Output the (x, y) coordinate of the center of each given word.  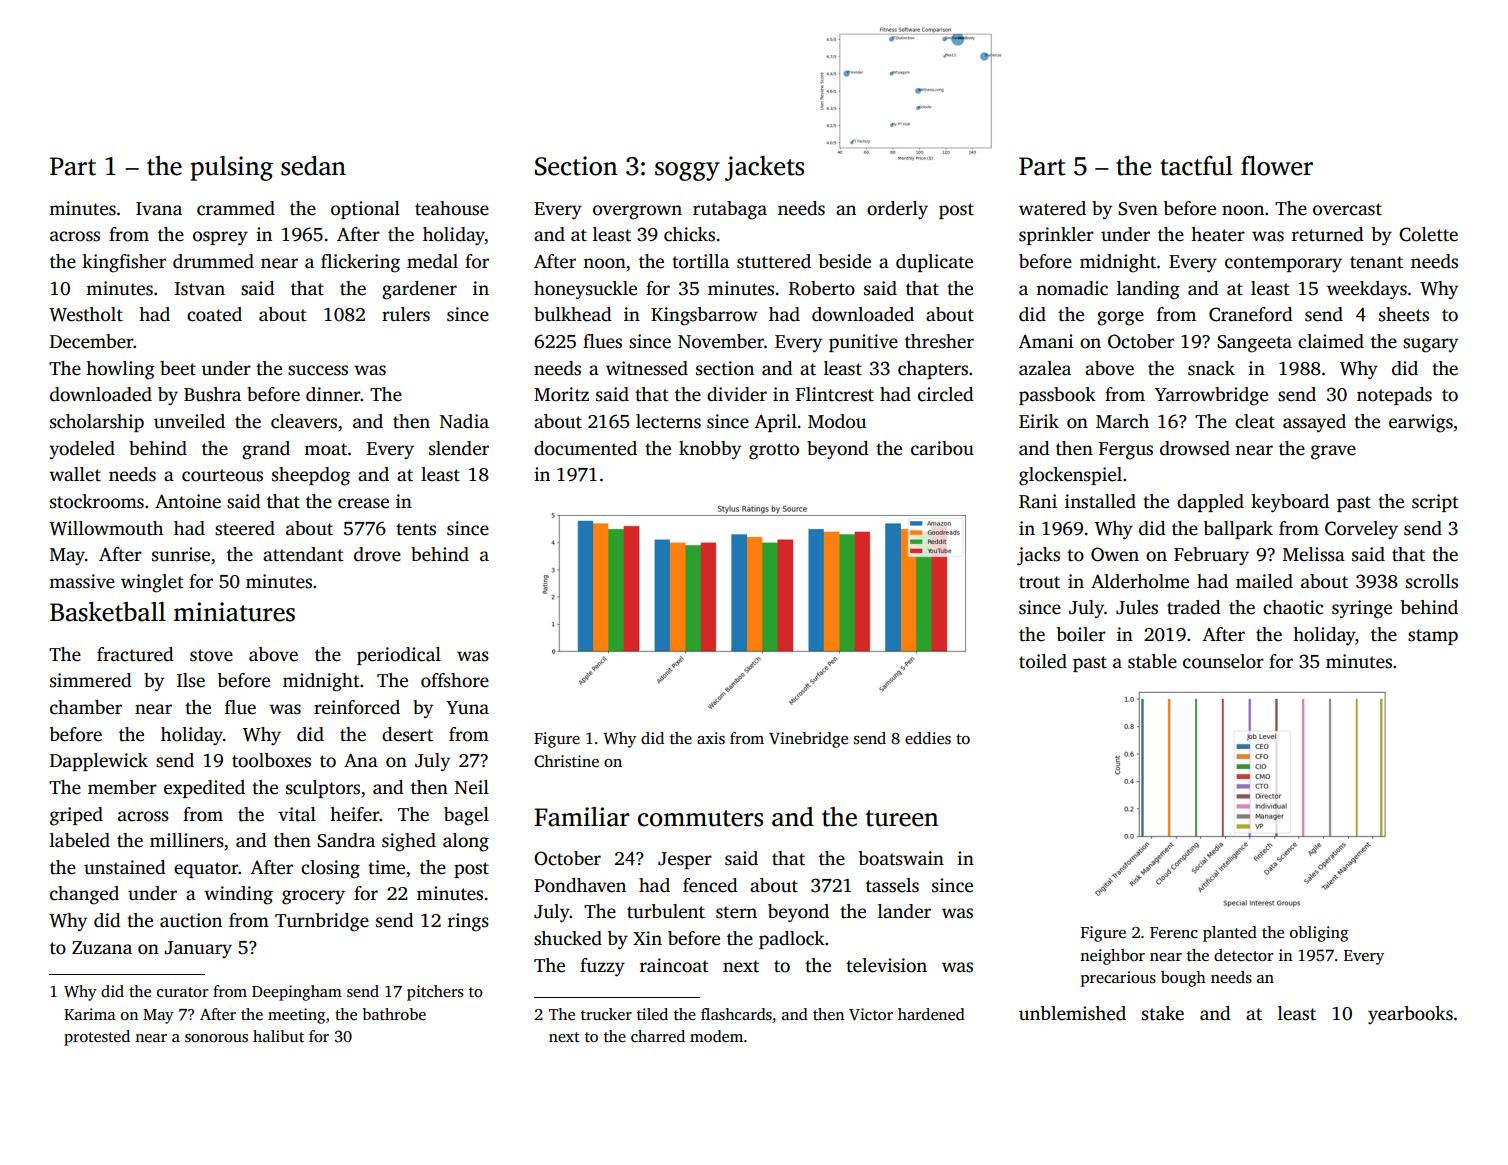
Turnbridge (322, 922)
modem (716, 1036)
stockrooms (97, 501)
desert (407, 734)
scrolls (1432, 581)
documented (585, 448)
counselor (1223, 661)
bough (1183, 979)
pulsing (231, 168)
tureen (902, 818)
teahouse (452, 208)
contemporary (1283, 264)
